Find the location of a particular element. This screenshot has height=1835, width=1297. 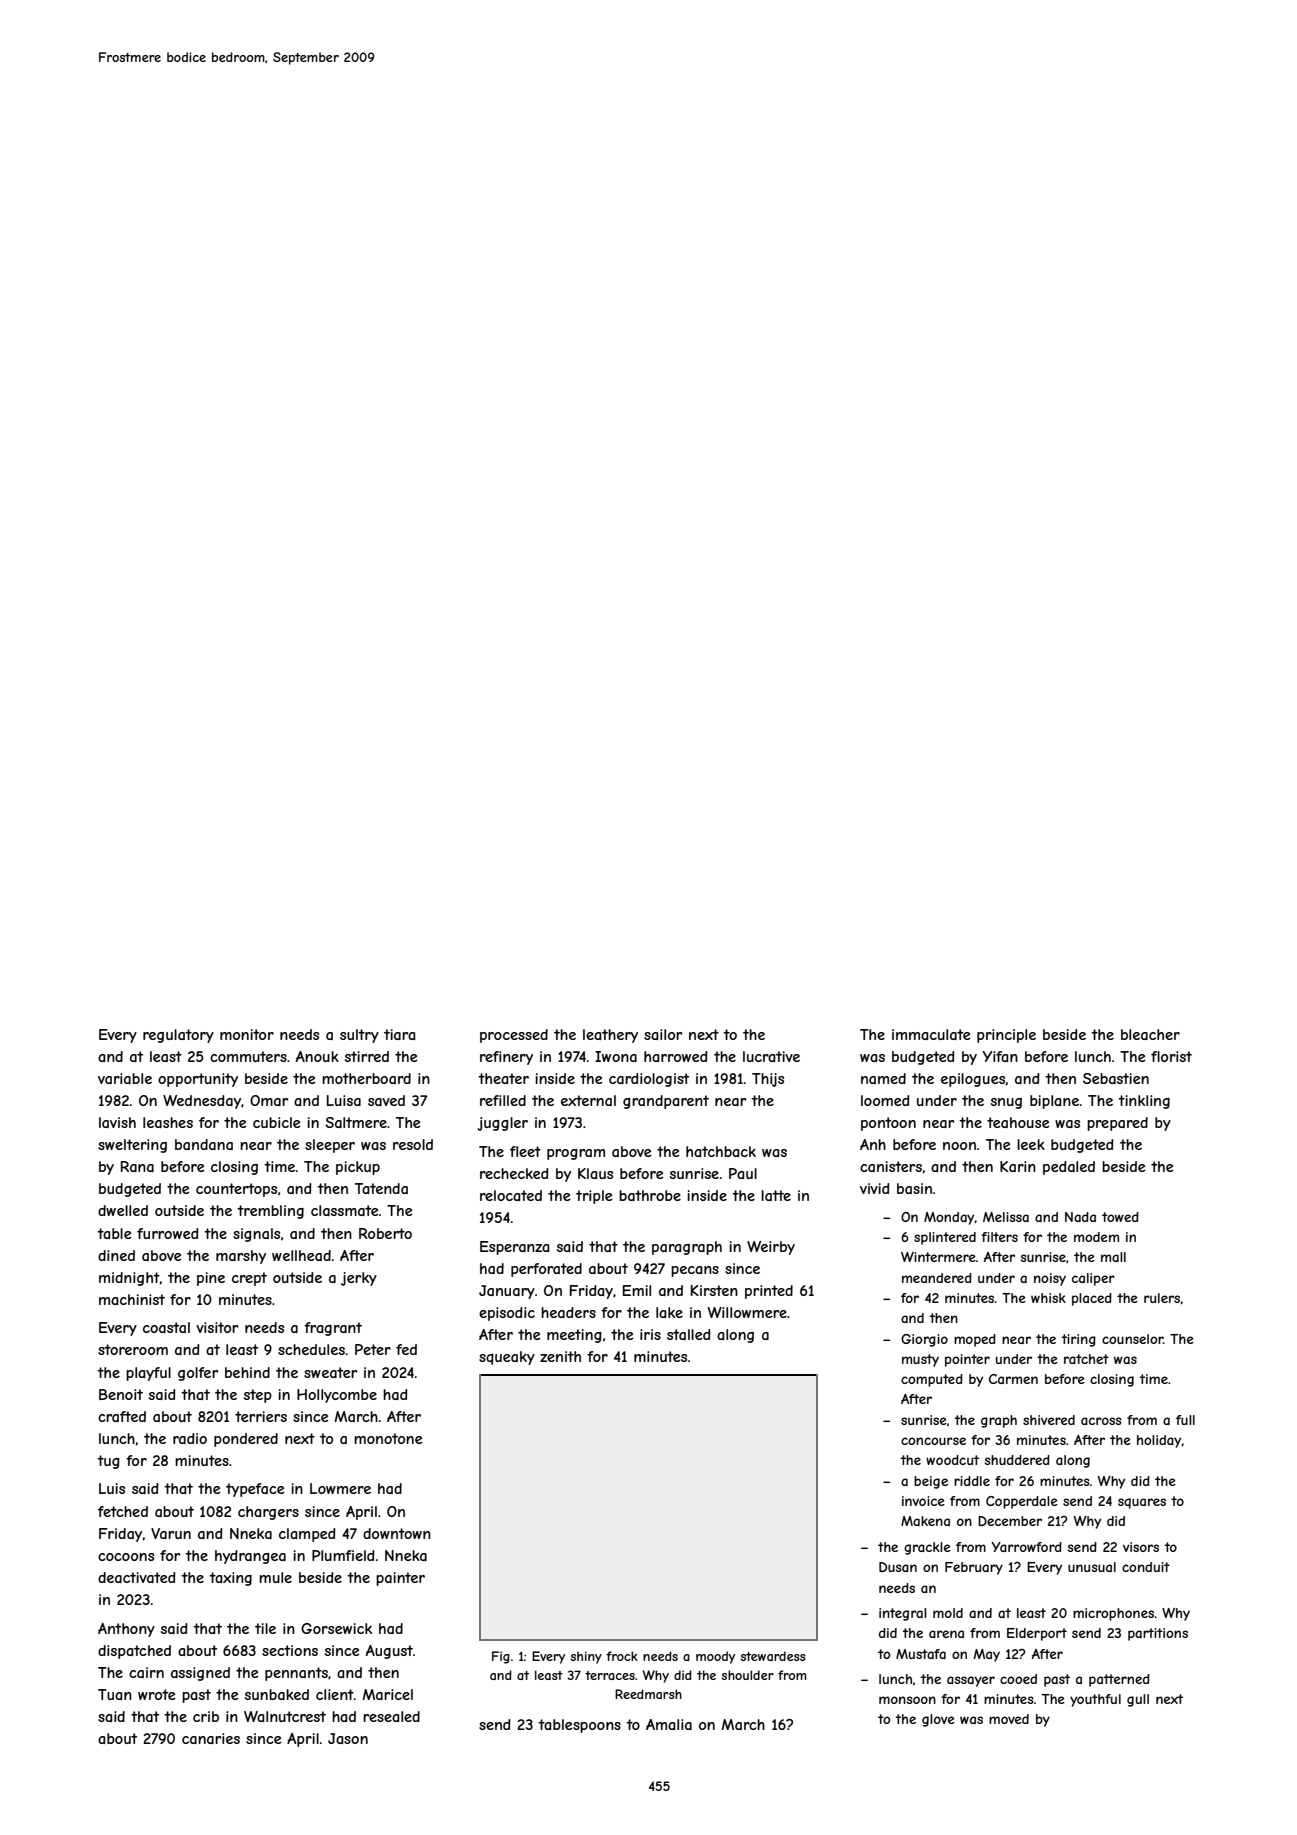

relocated is located at coordinates (511, 1195).
